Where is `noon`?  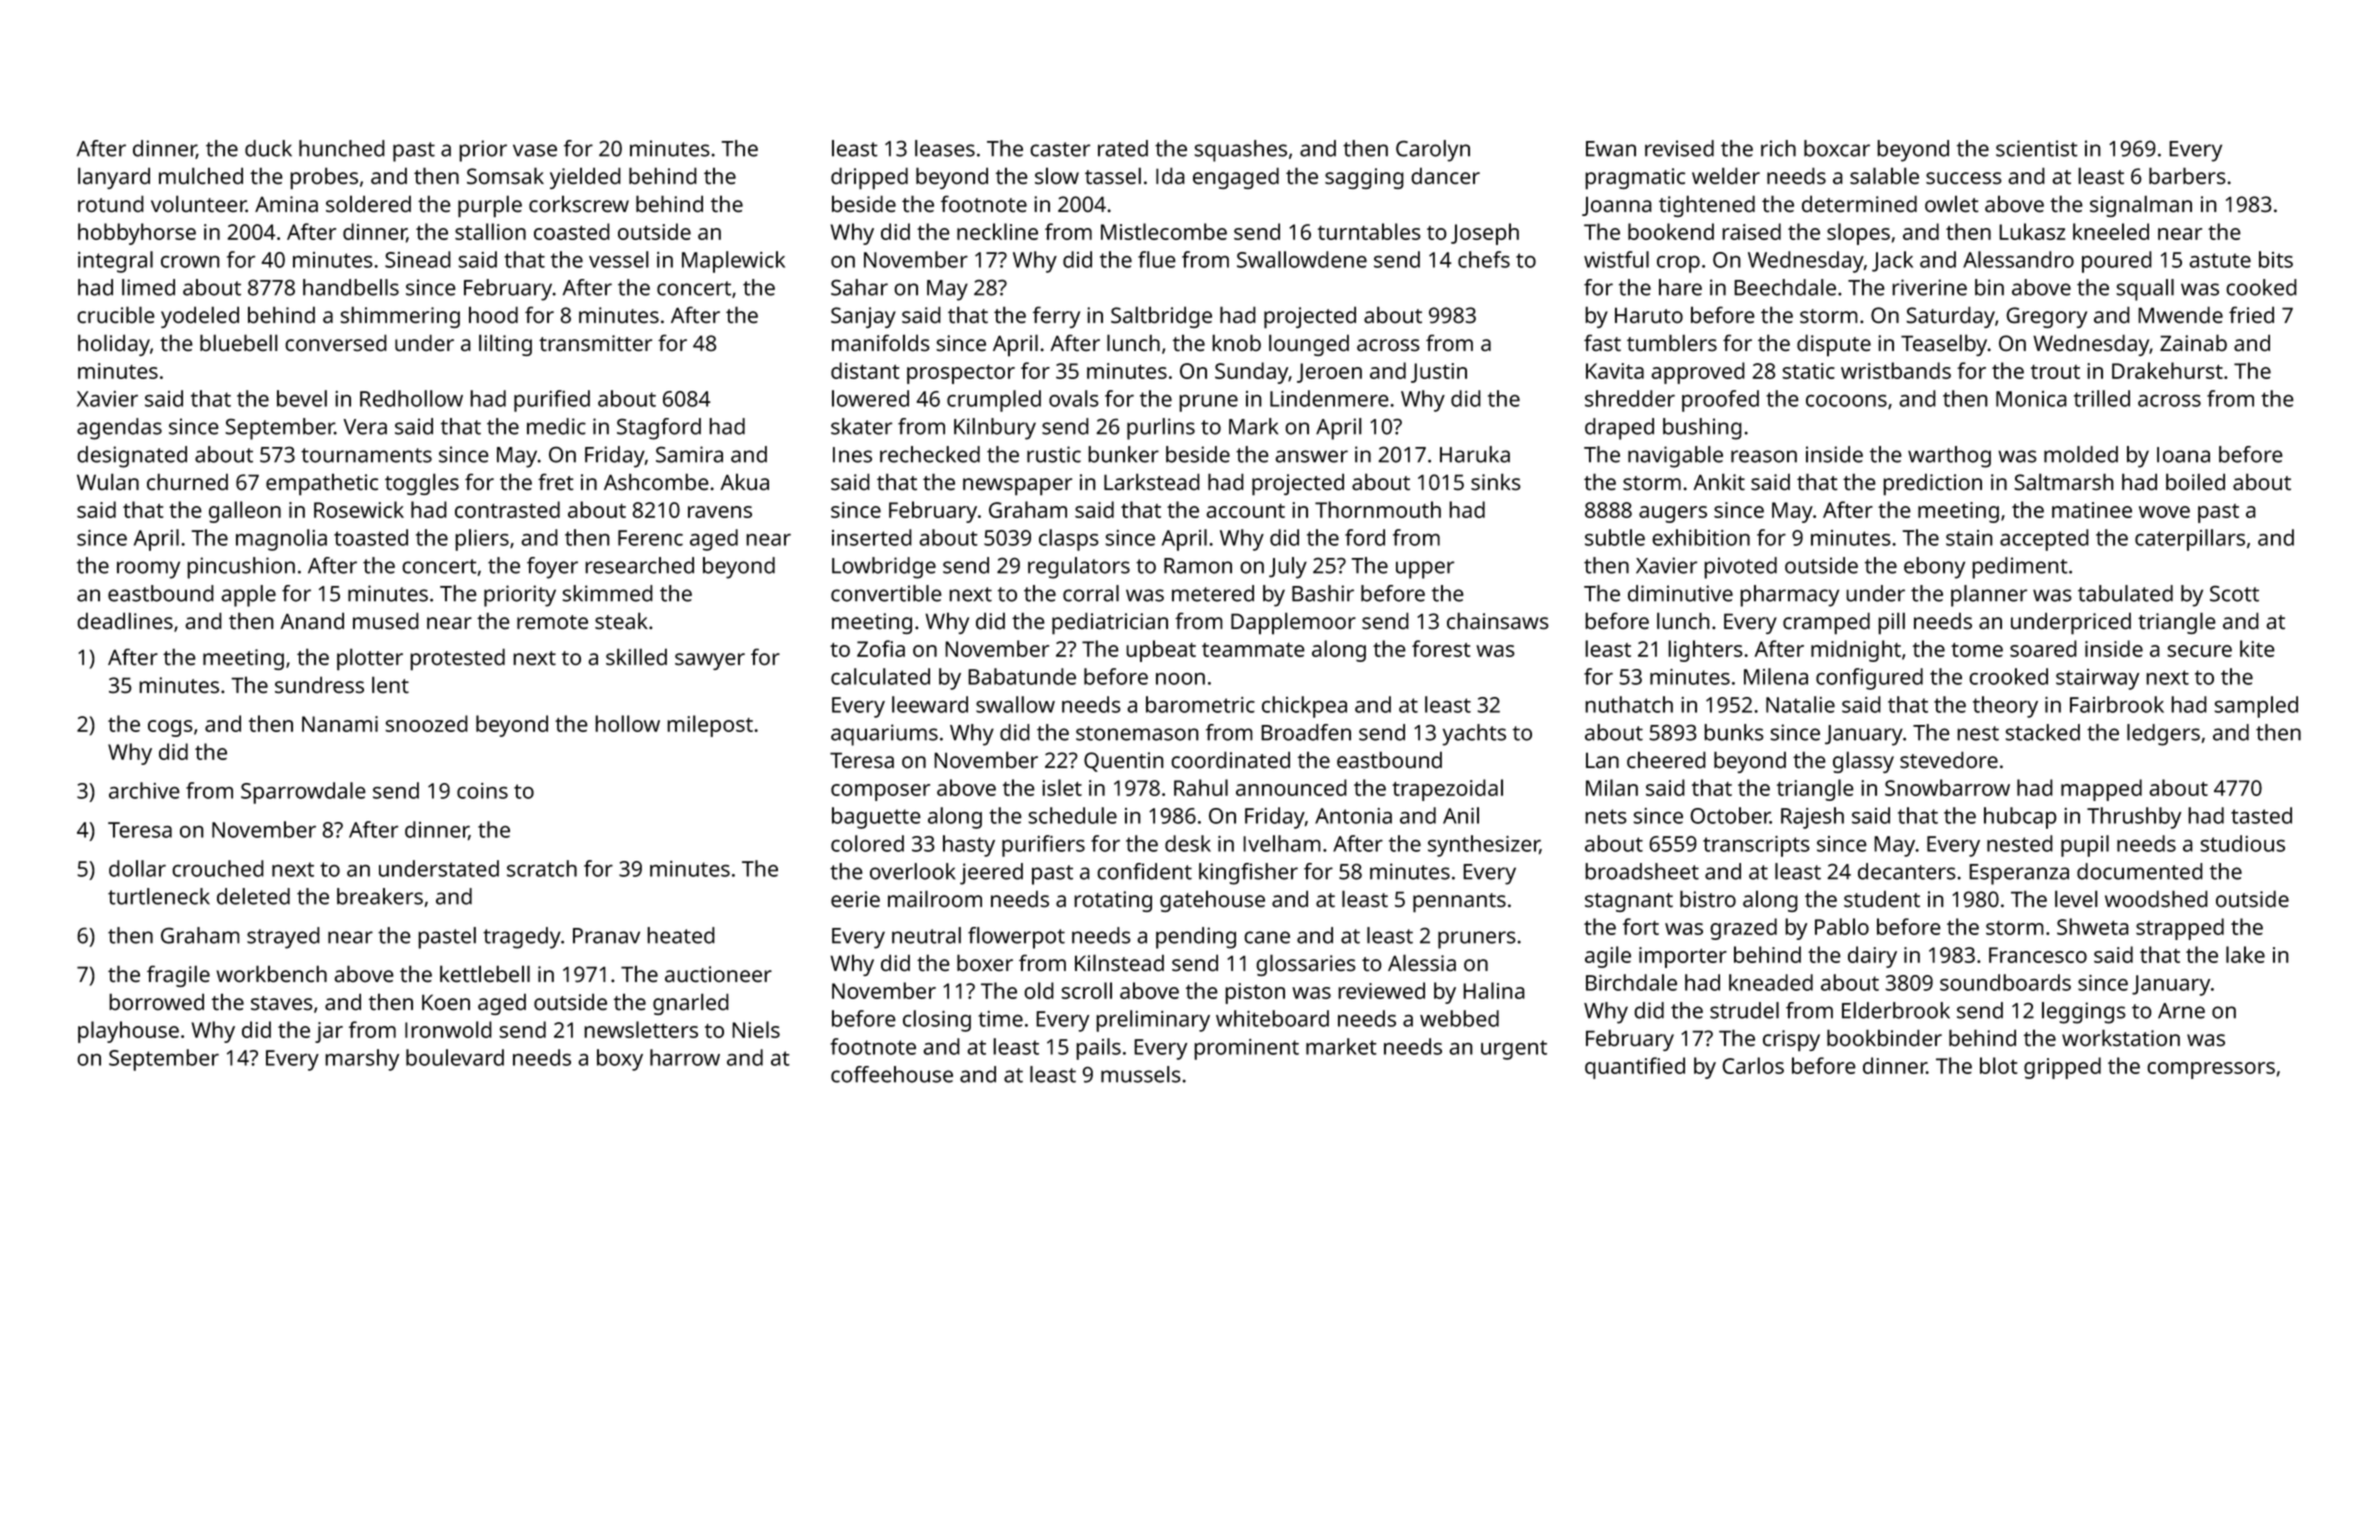
noon is located at coordinates (1180, 679).
